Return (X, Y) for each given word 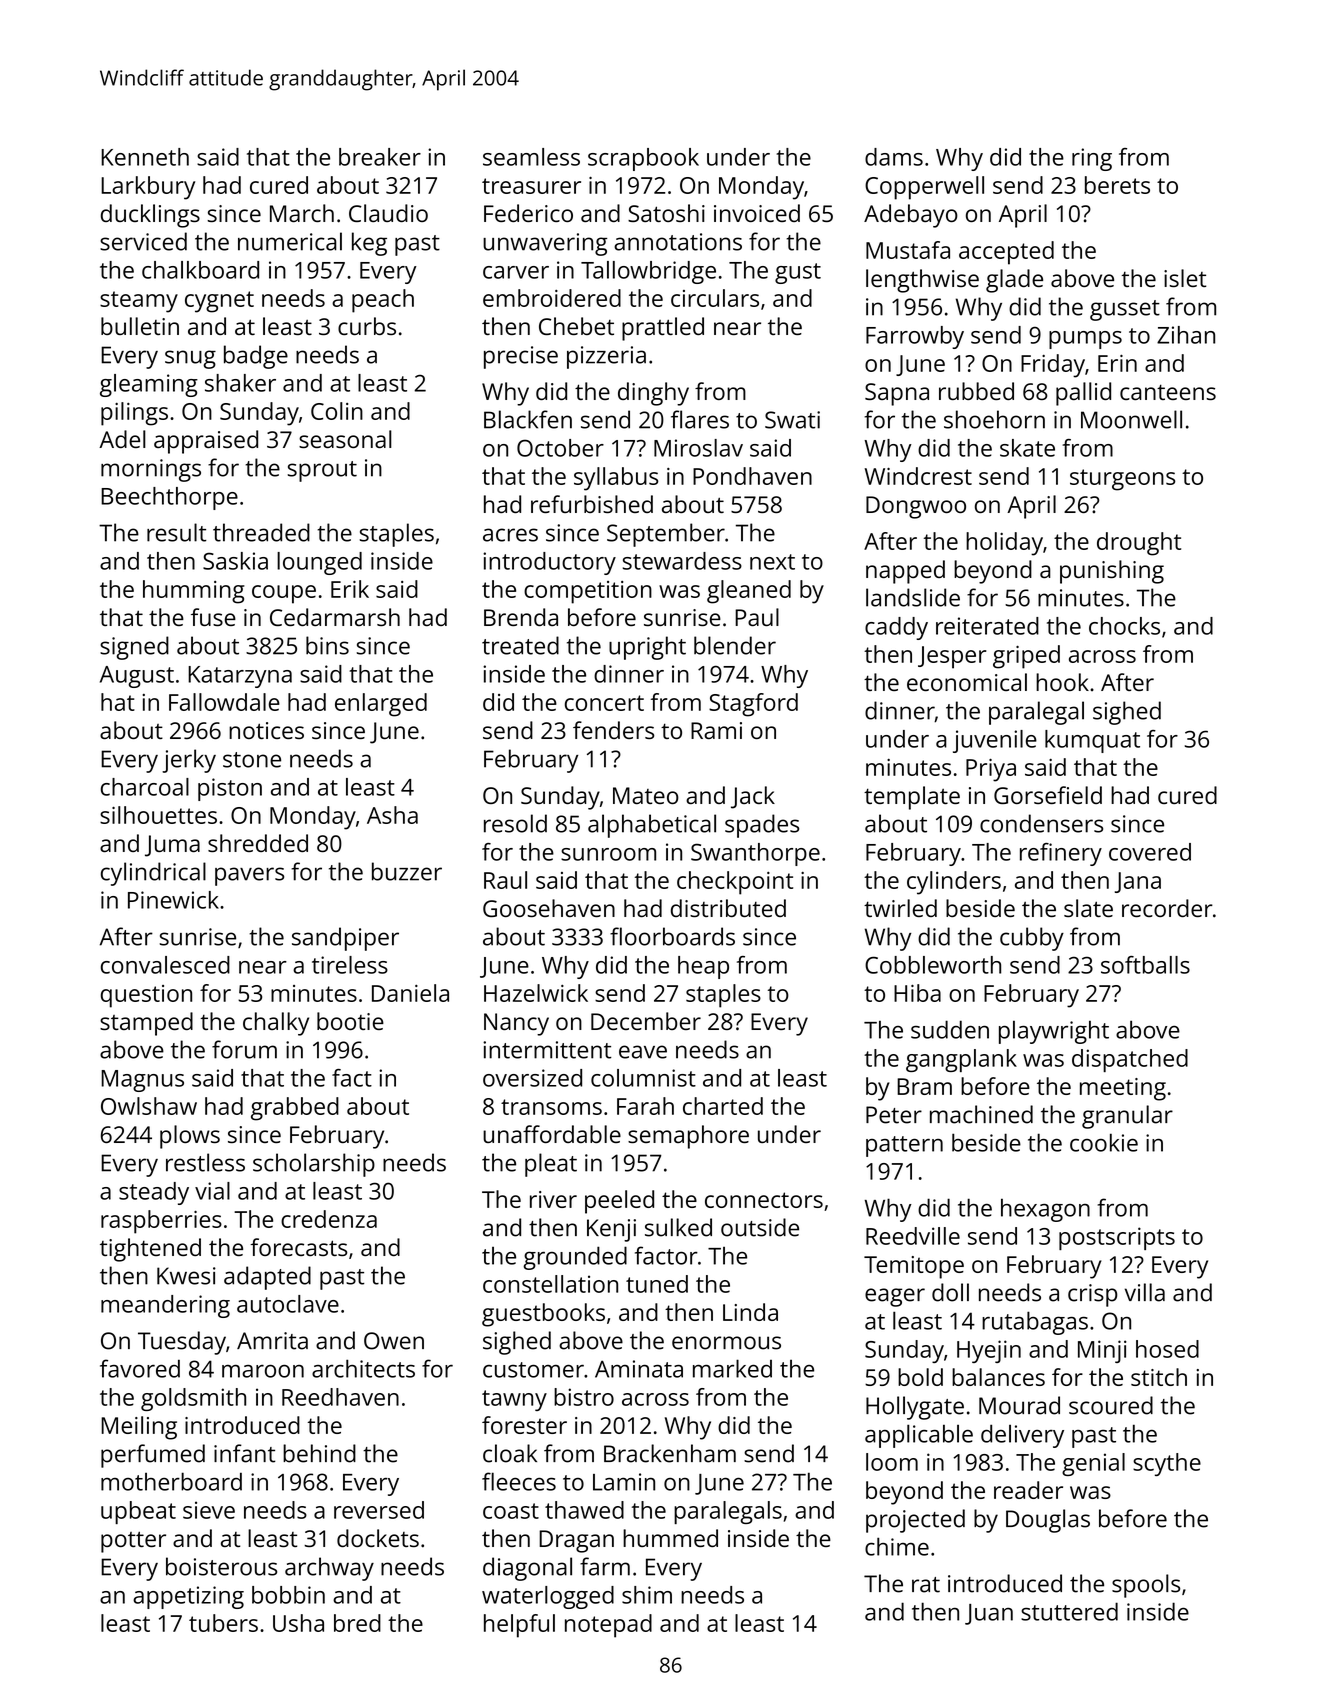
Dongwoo (916, 507)
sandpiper (345, 939)
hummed (670, 1538)
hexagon (1045, 1210)
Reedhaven (340, 1397)
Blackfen (528, 419)
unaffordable (552, 1134)
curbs (367, 326)
